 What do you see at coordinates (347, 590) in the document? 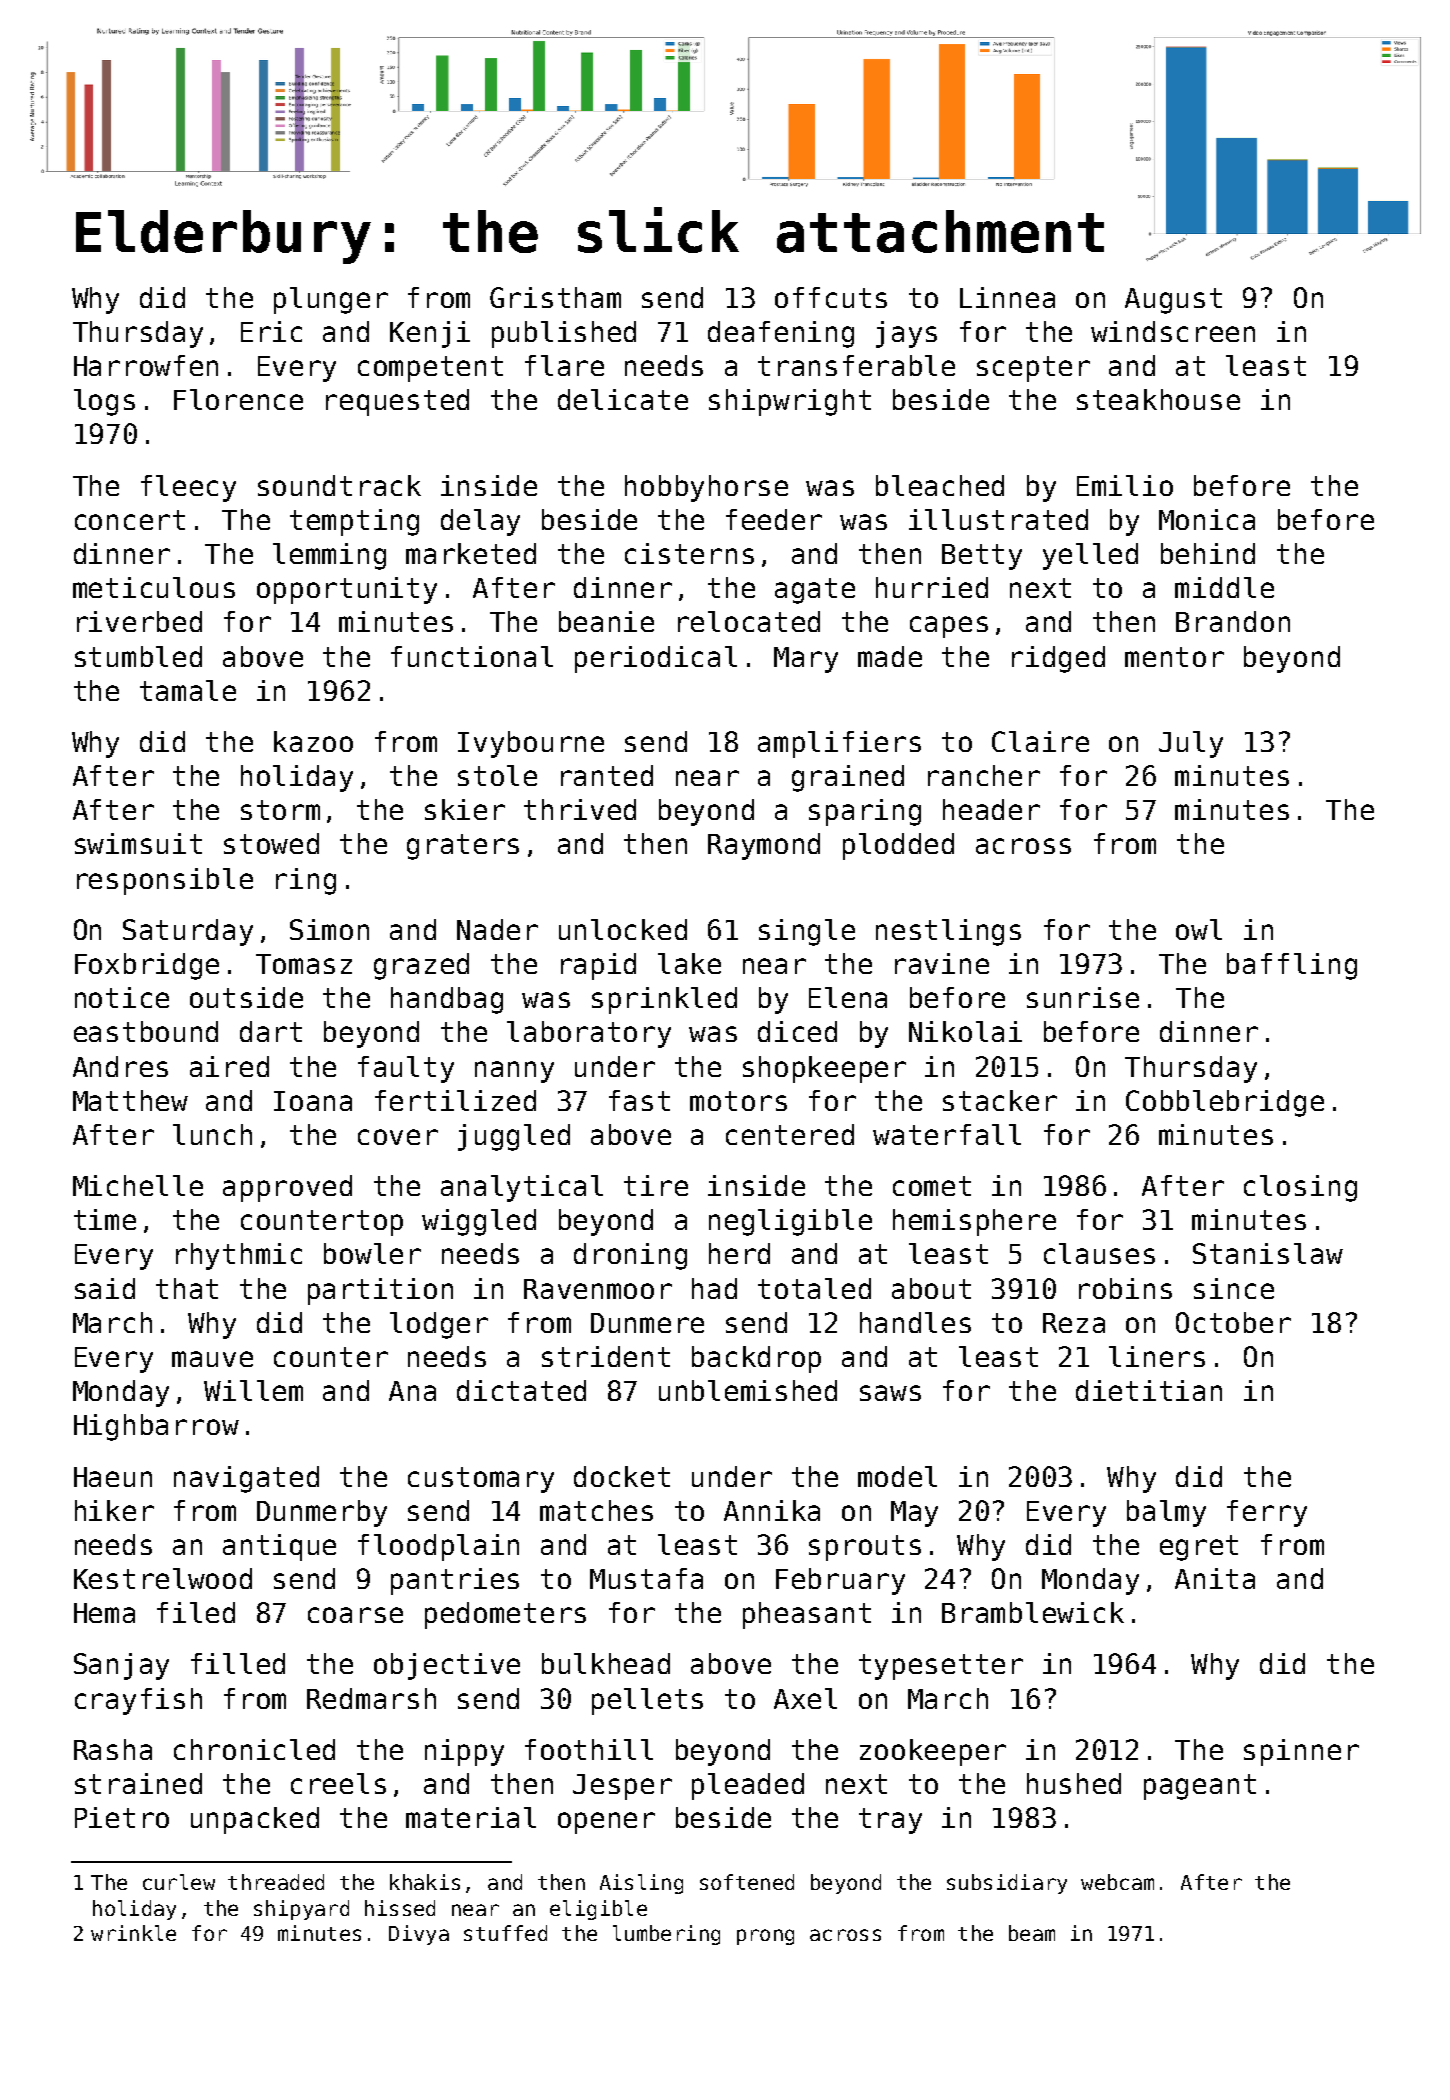
I see `opportunity` at bounding box center [347, 590].
